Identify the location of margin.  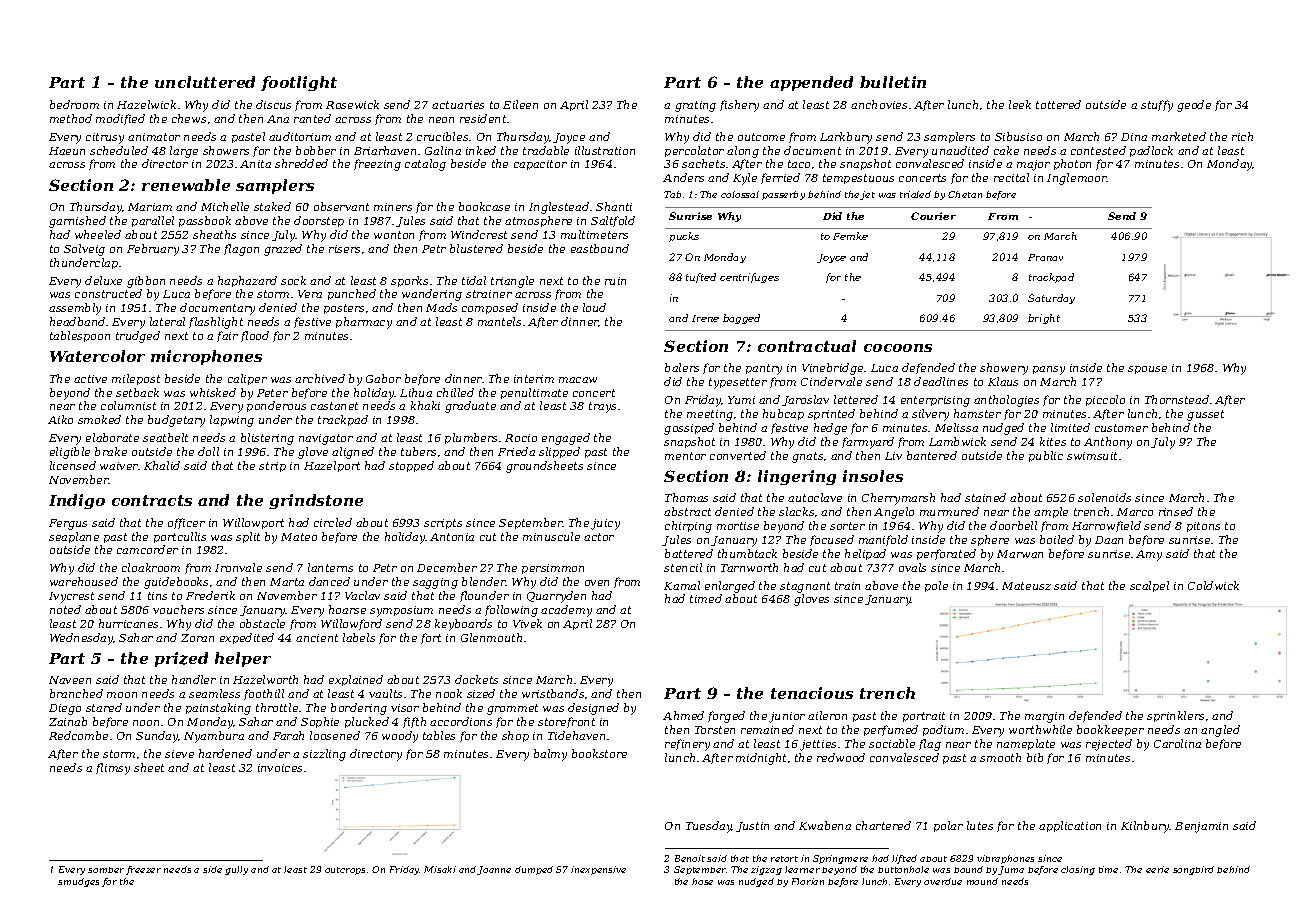
(1044, 717).
